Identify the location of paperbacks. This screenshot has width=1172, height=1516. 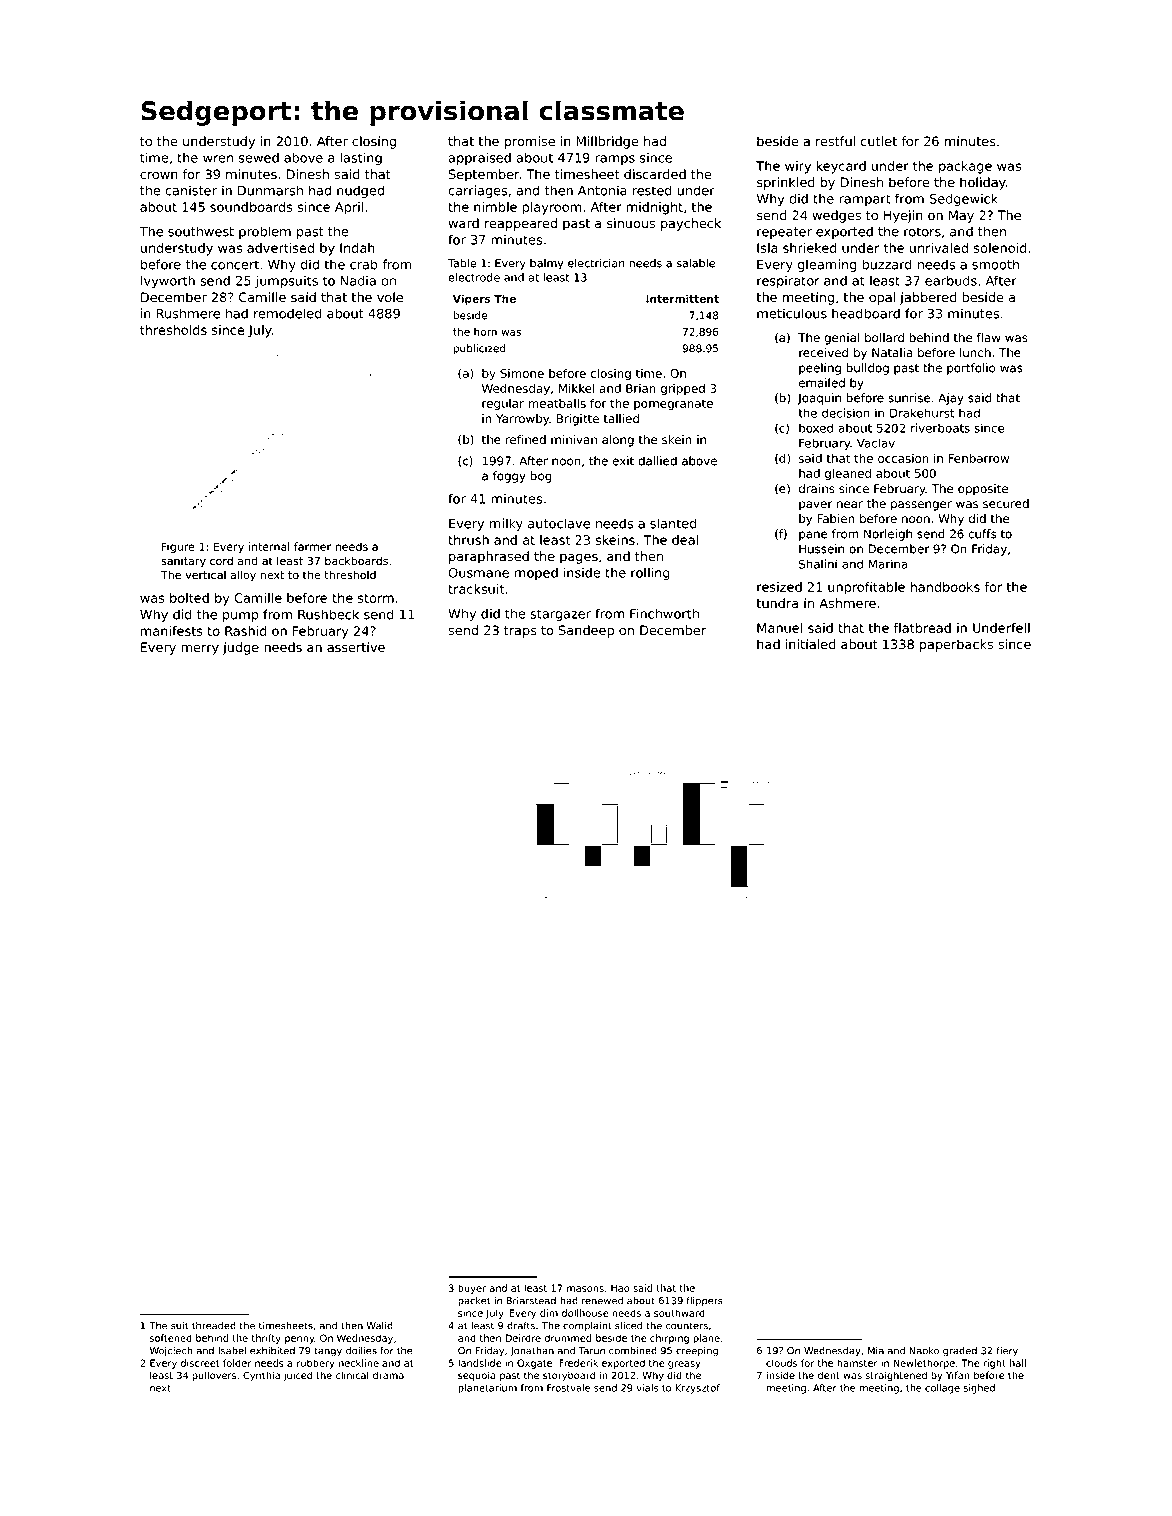
(956, 645).
